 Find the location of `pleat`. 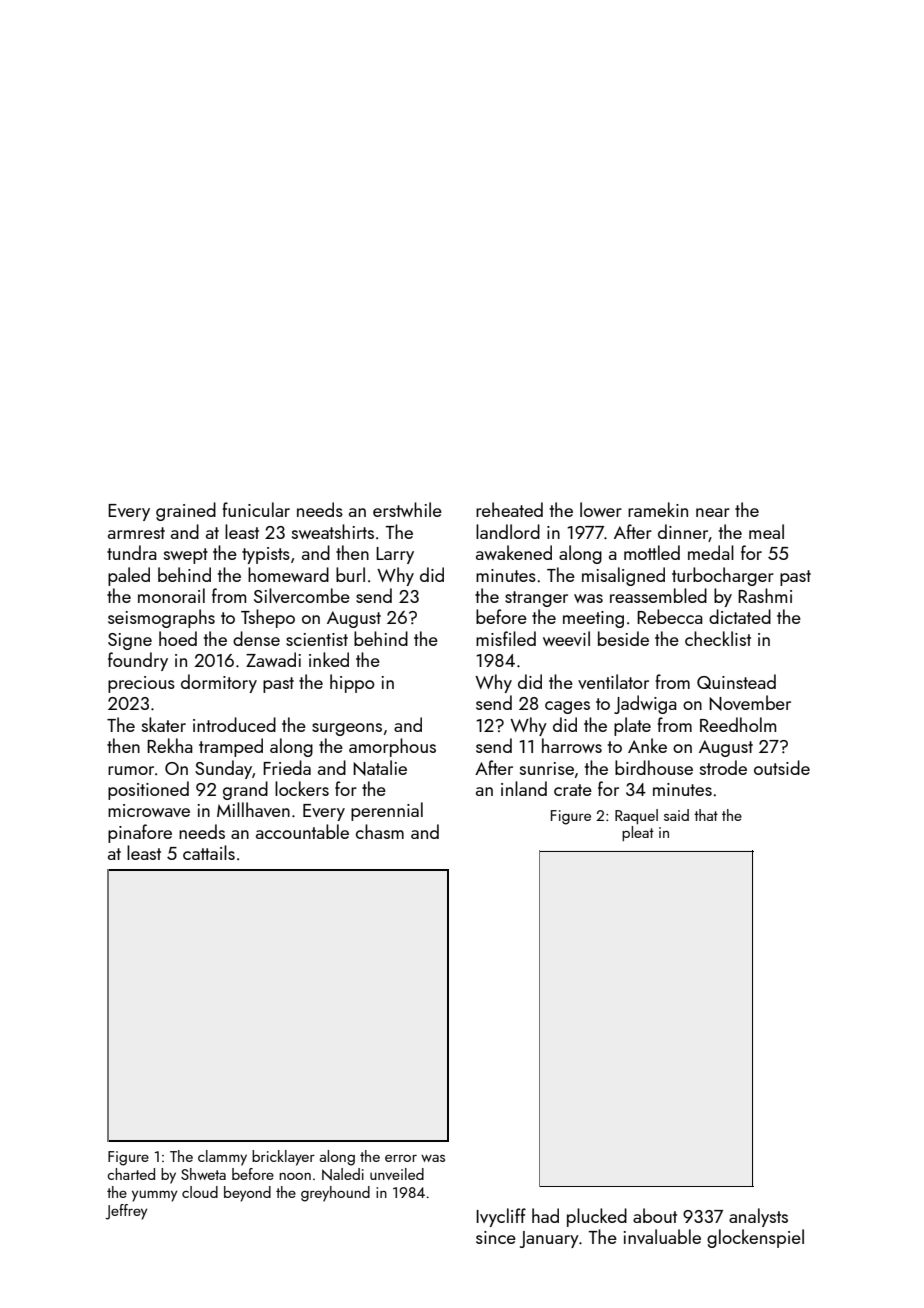

pleat is located at coordinates (638, 833).
